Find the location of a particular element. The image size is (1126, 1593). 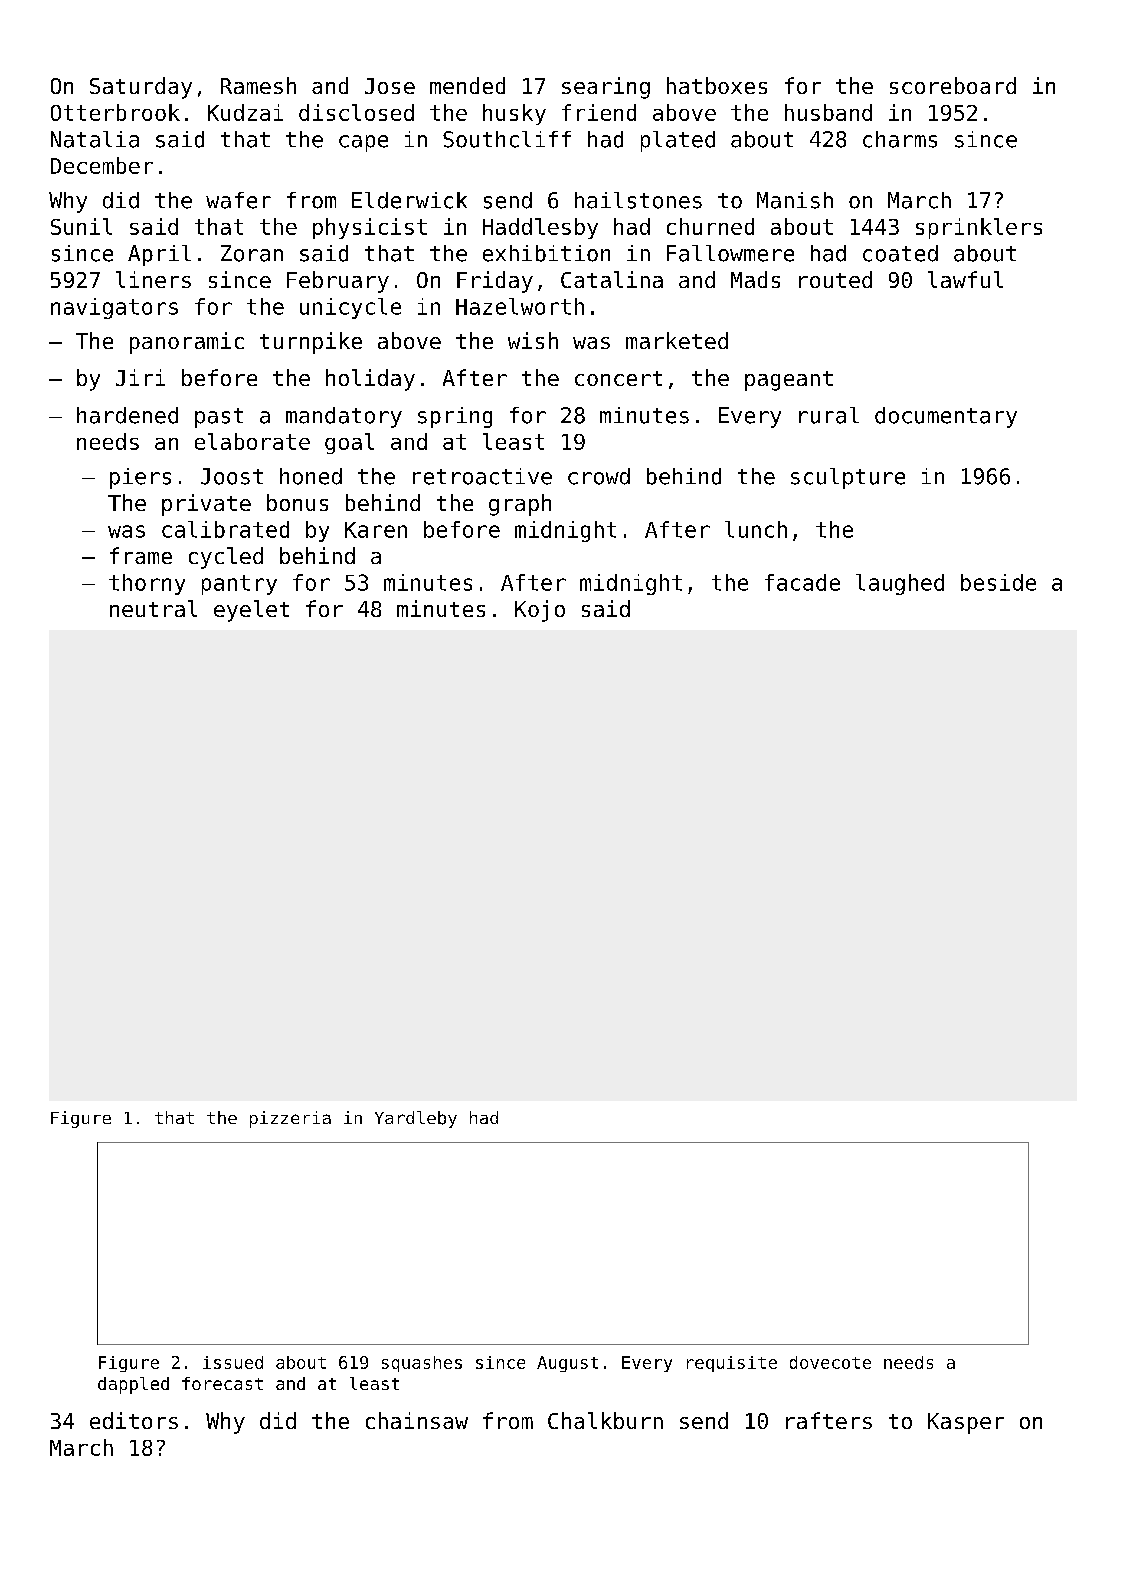

Saturday is located at coordinates (141, 88).
